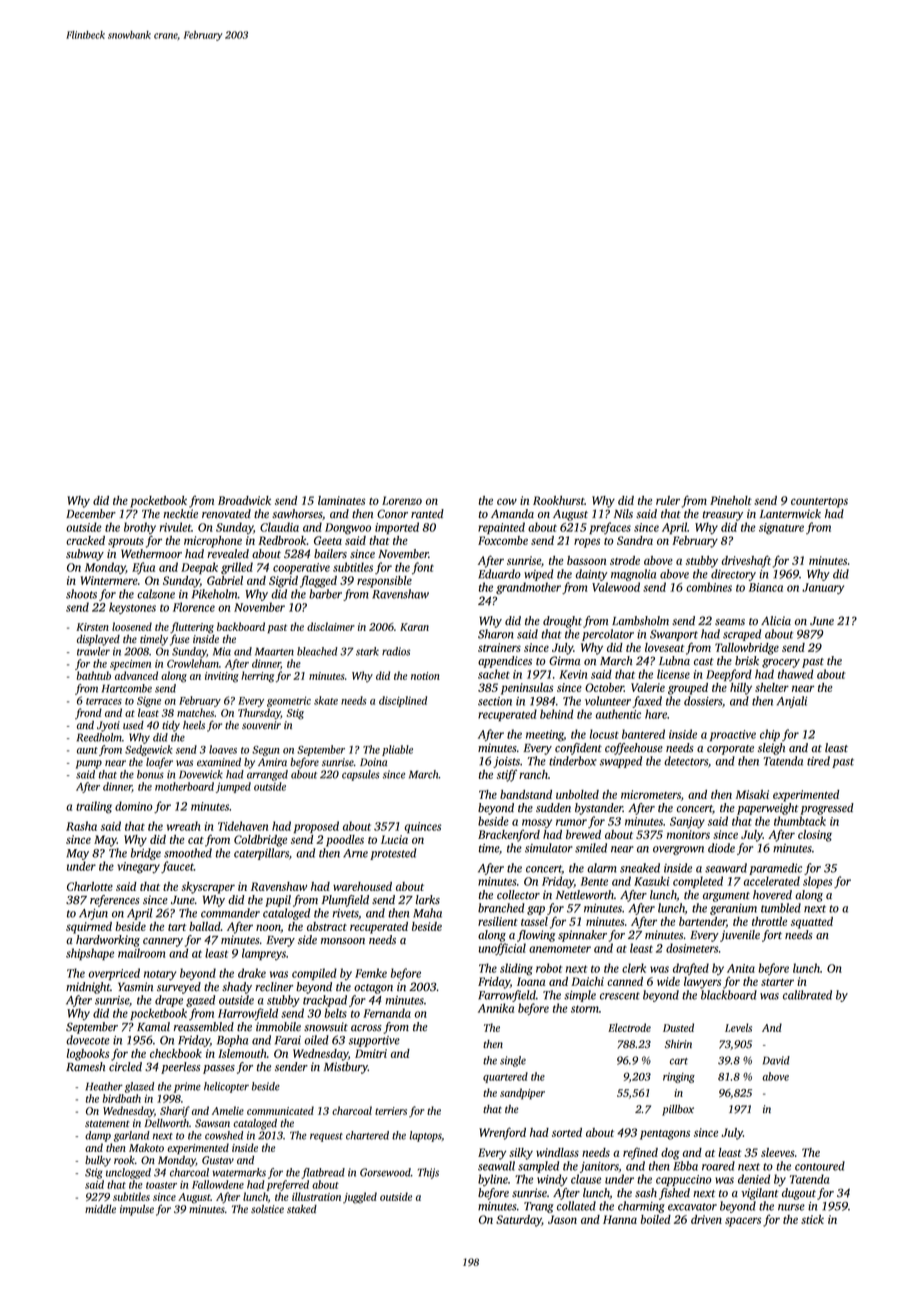 The image size is (924, 1308). What do you see at coordinates (261, 854) in the screenshot?
I see `caterpillars` at bounding box center [261, 854].
